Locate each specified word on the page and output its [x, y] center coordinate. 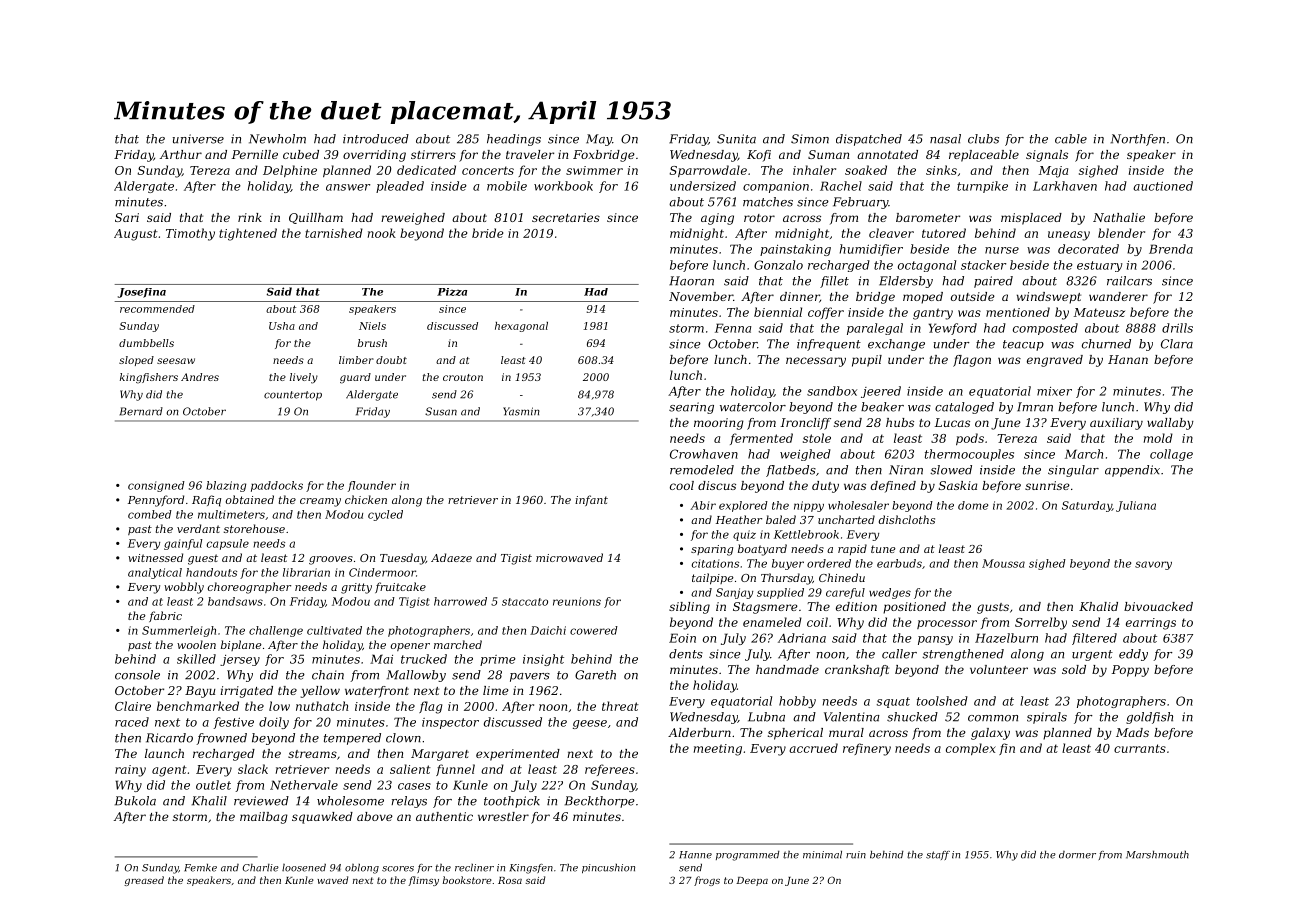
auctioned [1163, 186]
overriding [374, 156]
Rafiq [206, 501]
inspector [450, 723]
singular [1073, 471]
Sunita [736, 139]
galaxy [990, 734]
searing [691, 408]
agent [169, 771]
